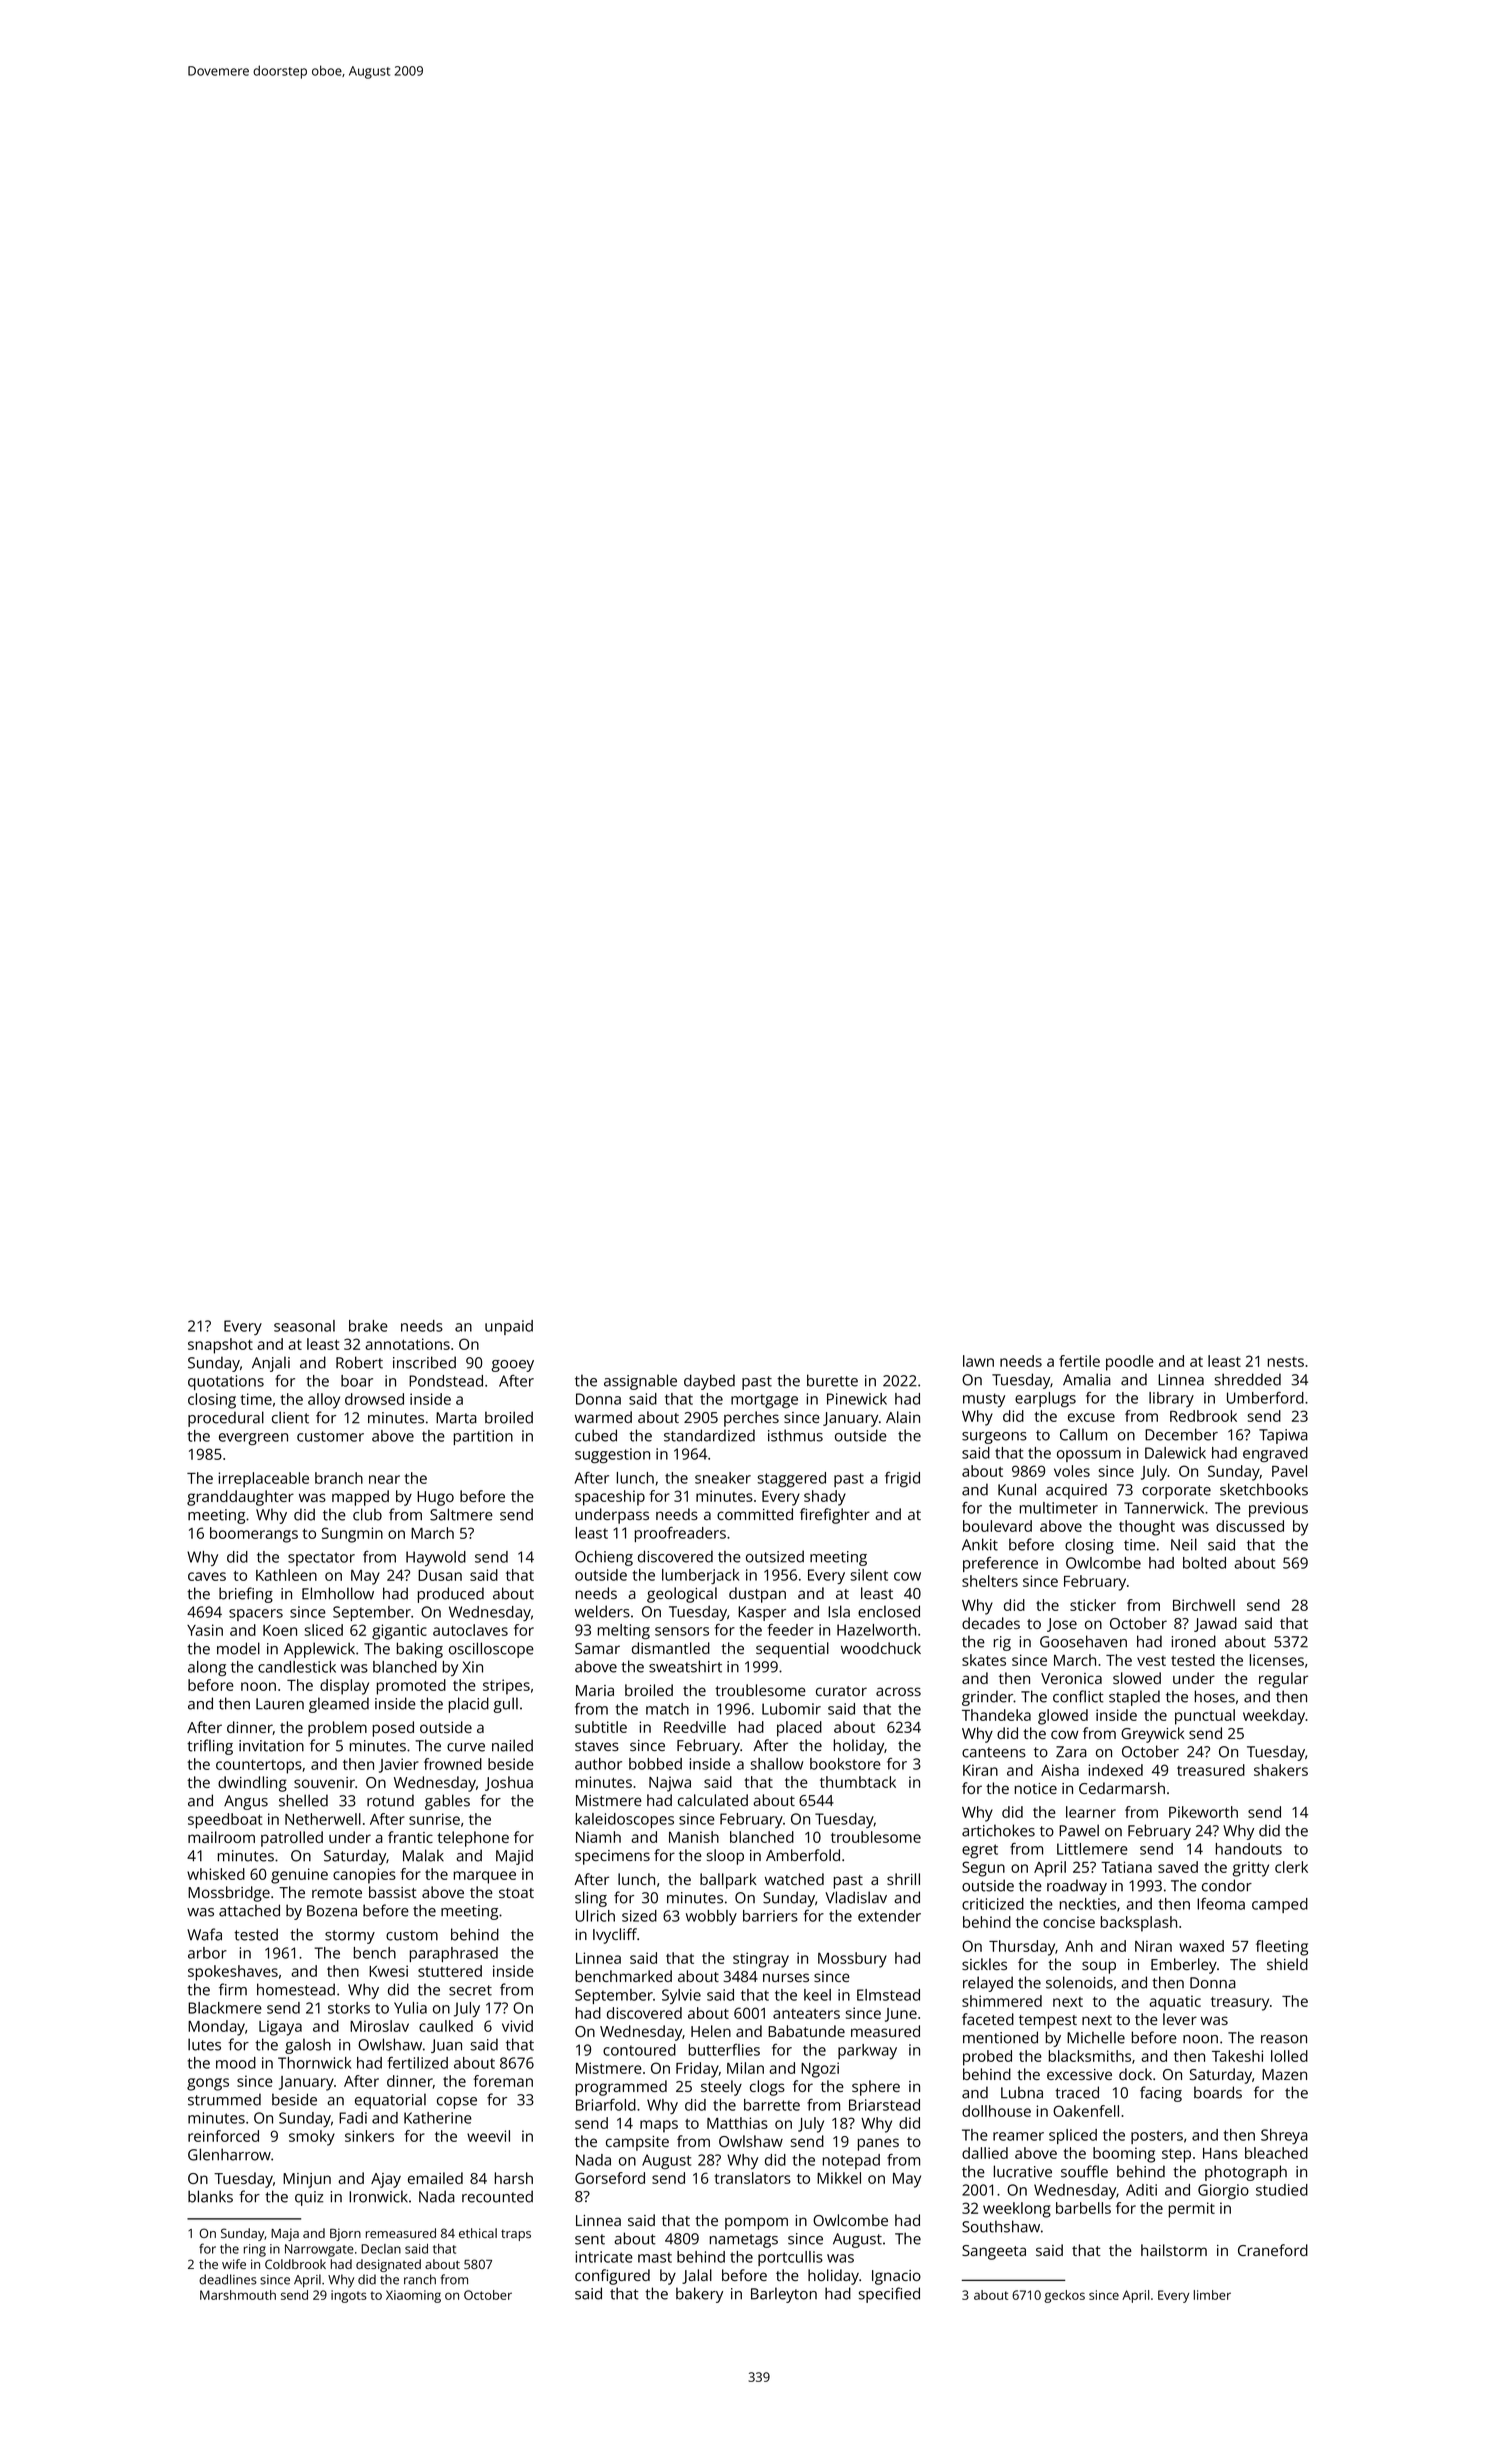 The height and width of the document is (2464, 1496). Describe the element at coordinates (1122, 1788) in the document. I see `Cedarmarsh` at that location.
